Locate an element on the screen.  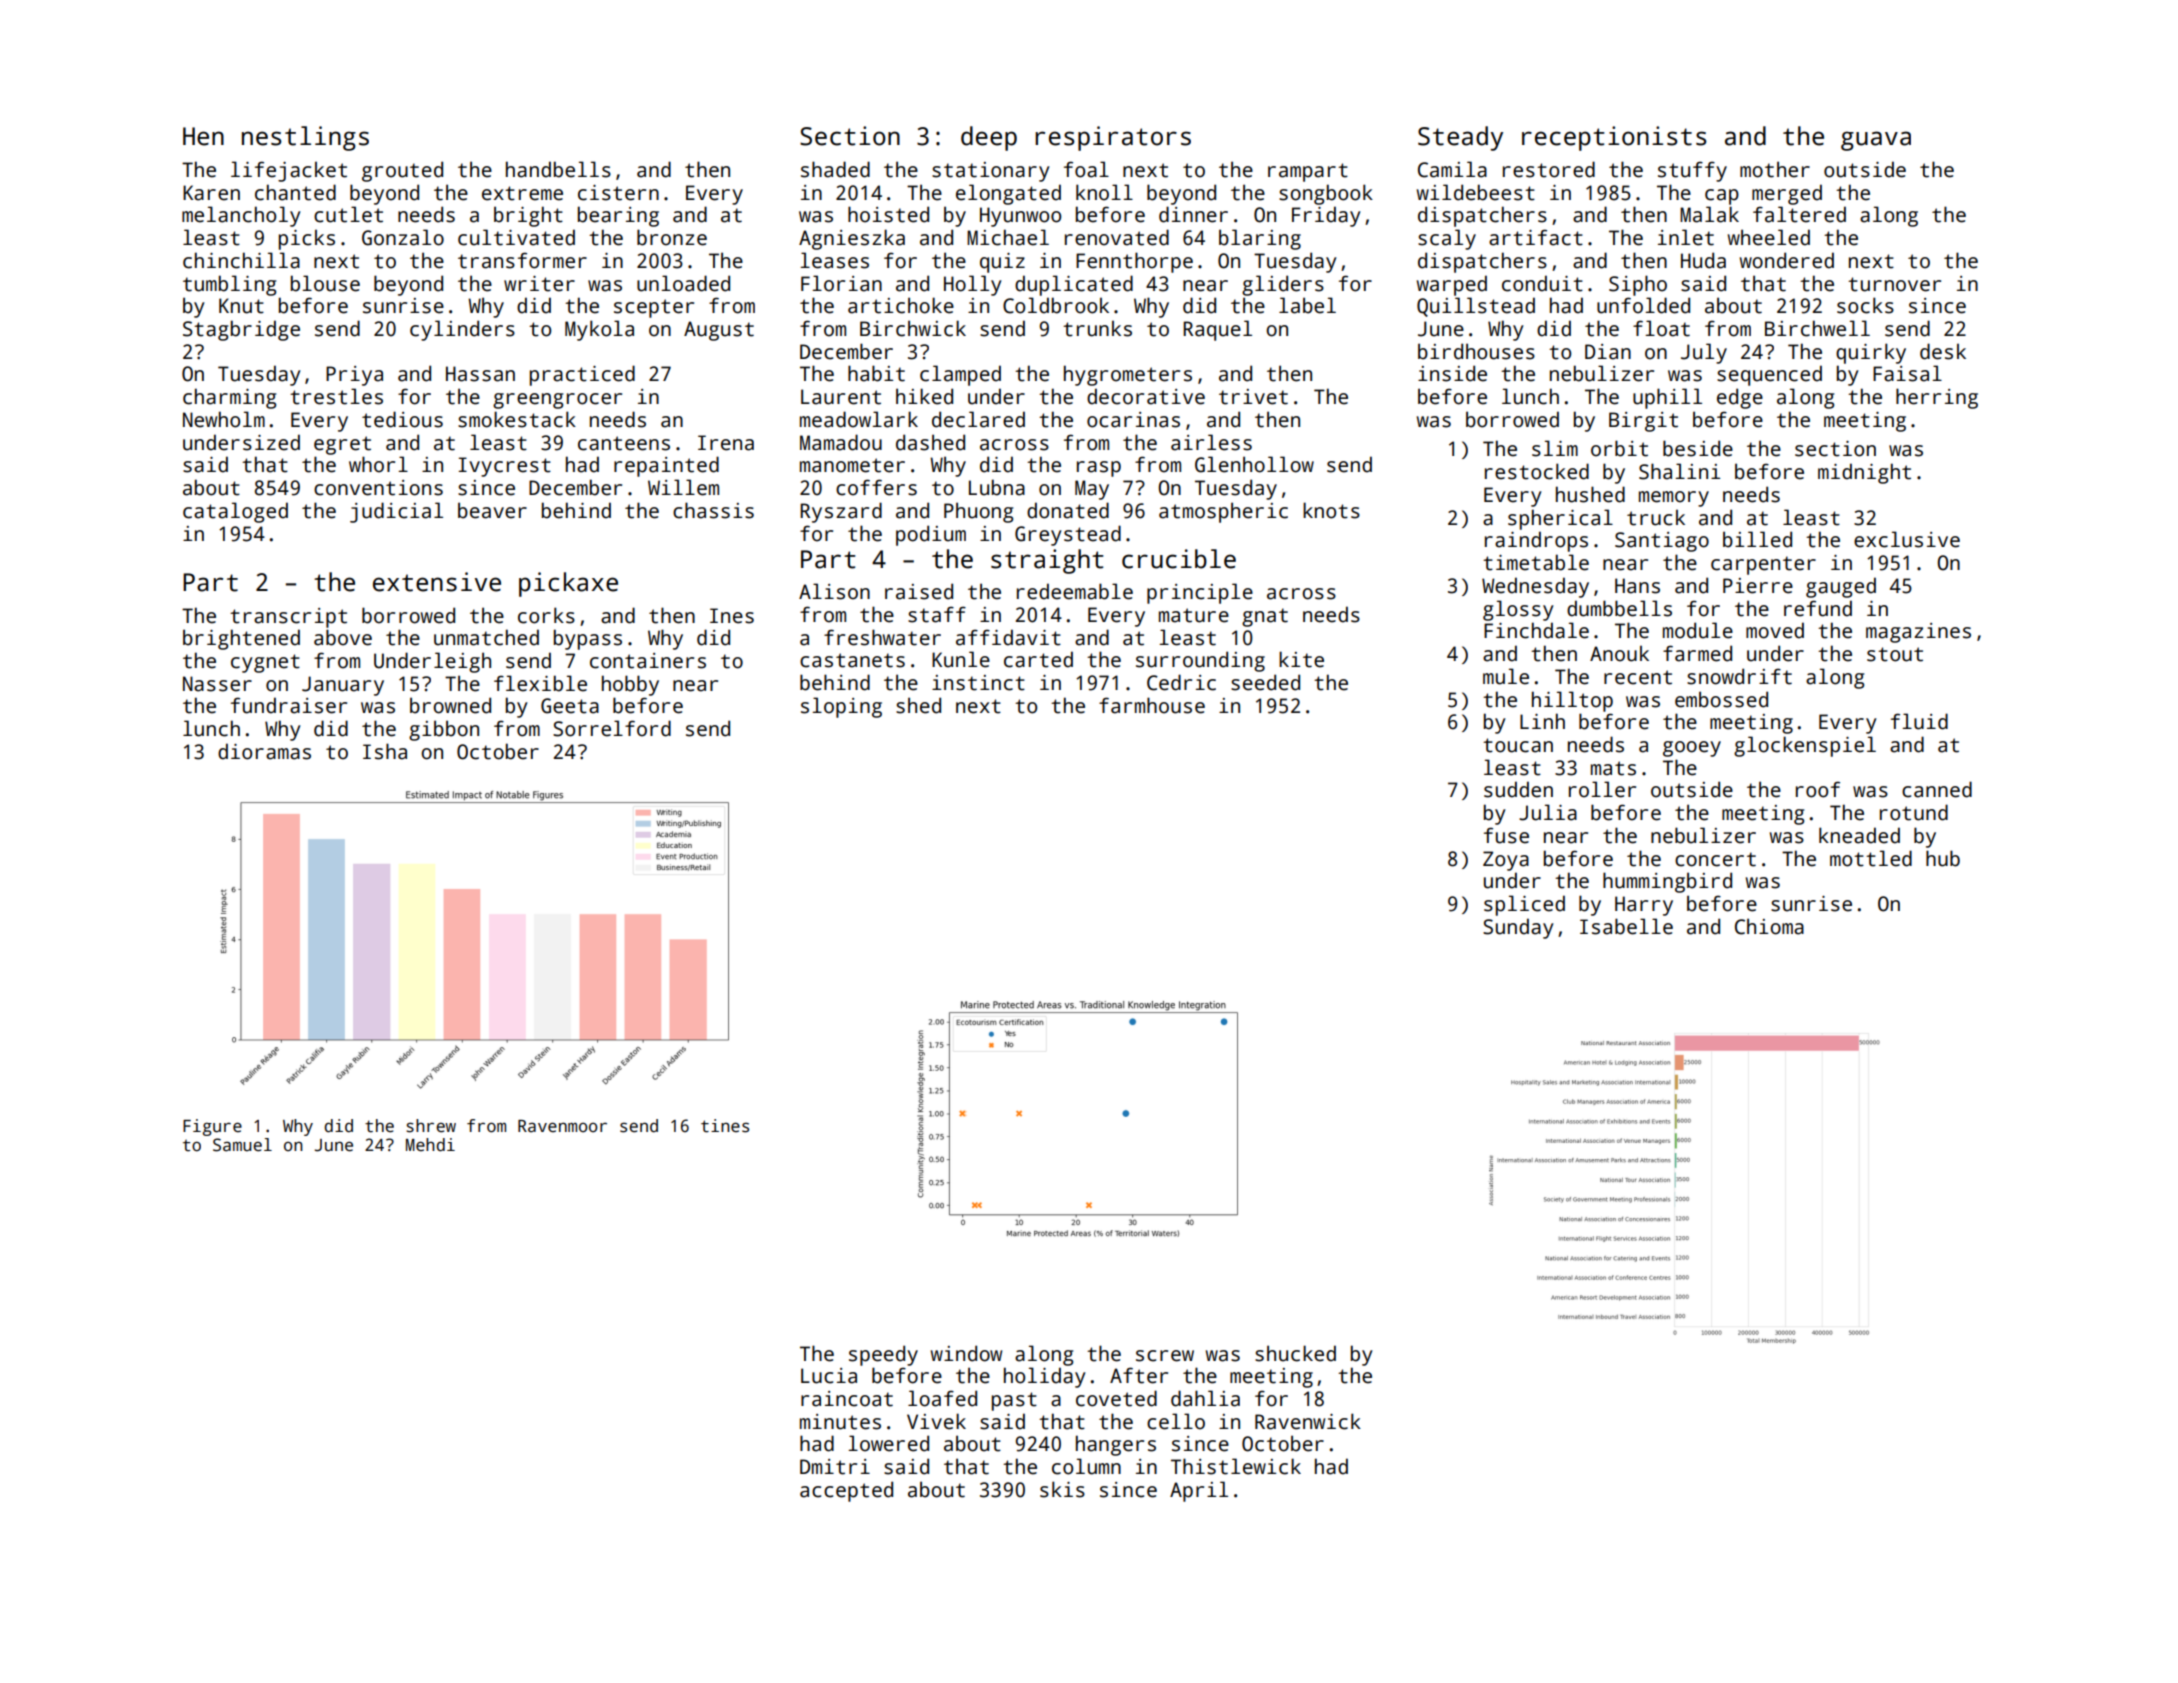
hub is located at coordinates (1943, 858).
